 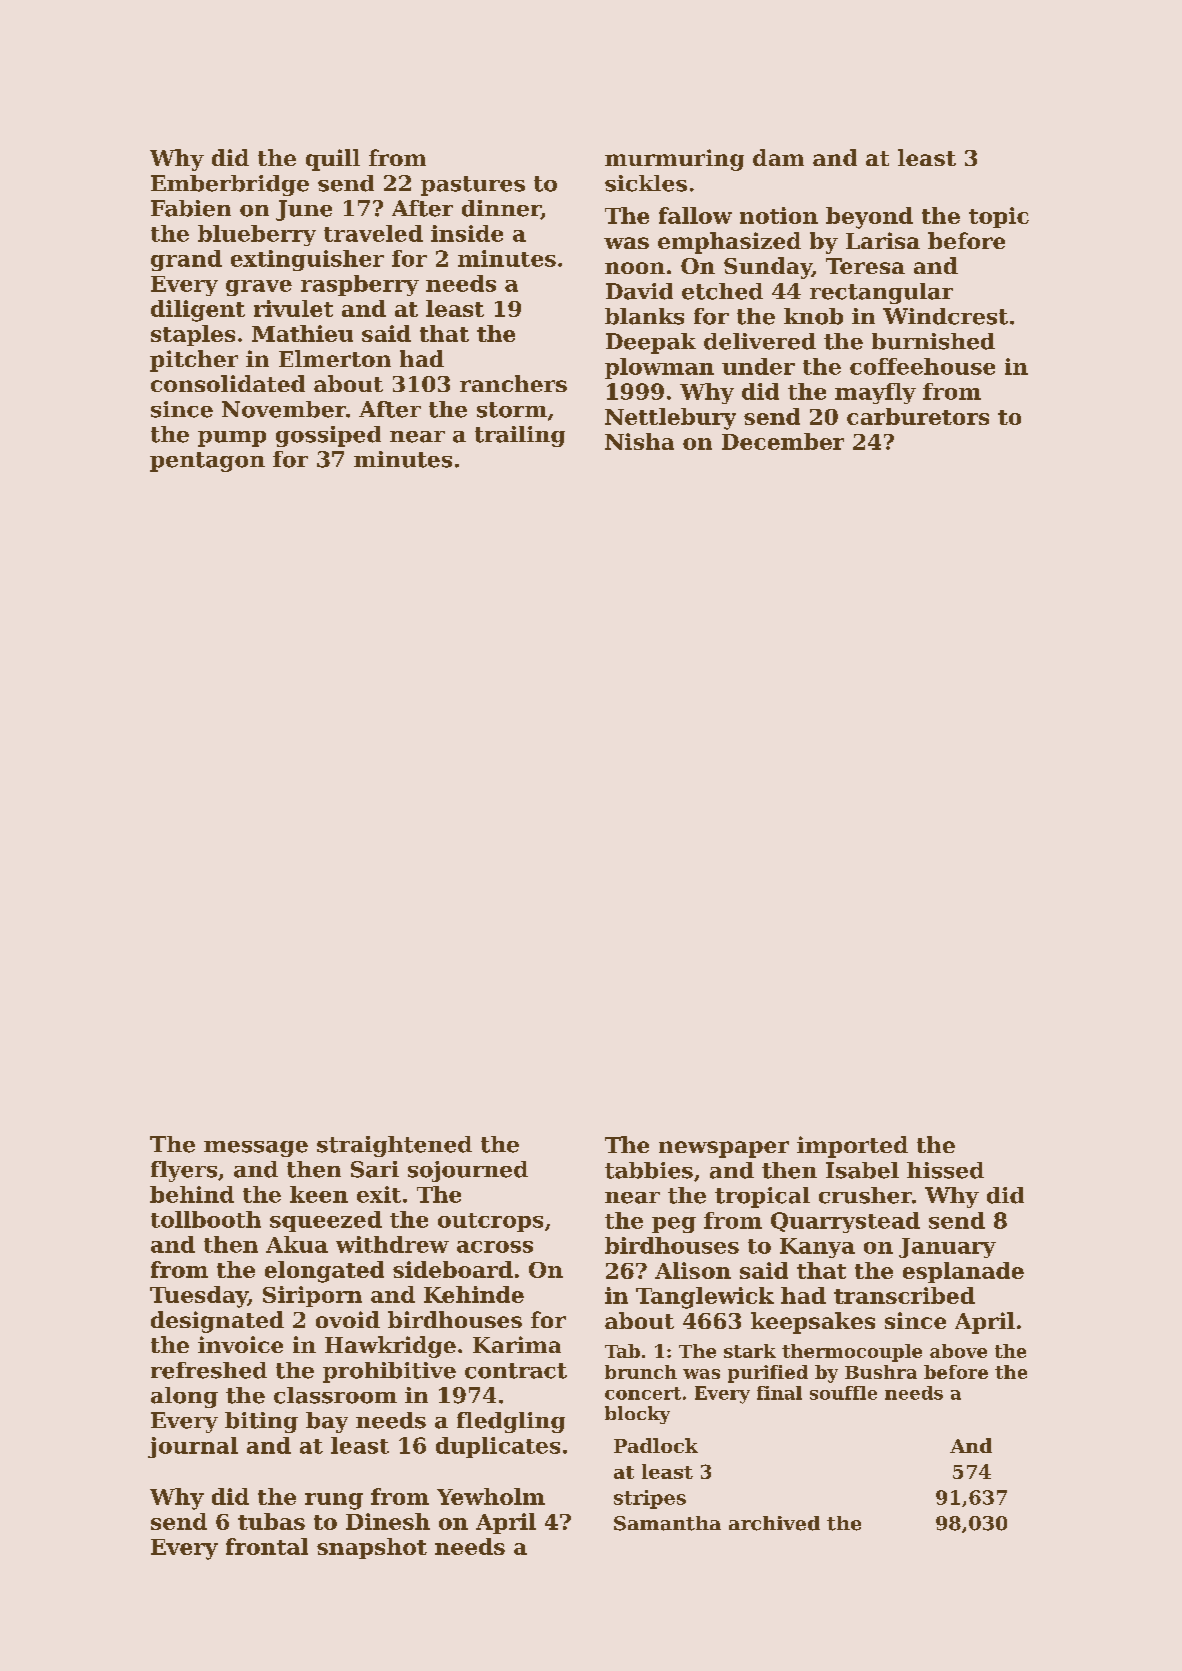 I want to click on beyond, so click(x=869, y=218).
